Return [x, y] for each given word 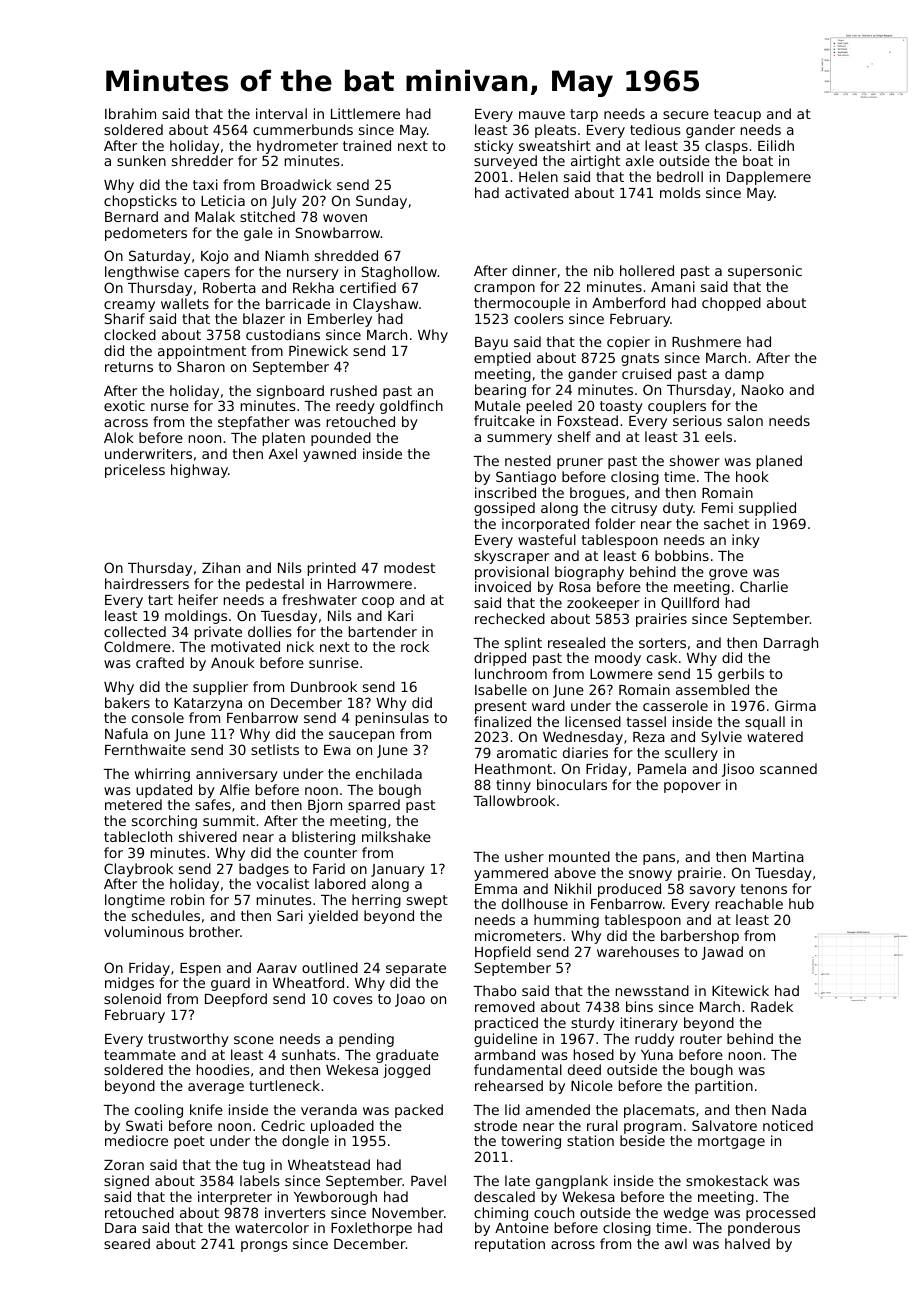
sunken [141, 160]
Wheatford [308, 982]
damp [744, 375]
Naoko [763, 389]
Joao [410, 1000]
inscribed [505, 492]
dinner [534, 270]
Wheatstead [329, 1164]
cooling [159, 1111]
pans [659, 859]
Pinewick [318, 350]
